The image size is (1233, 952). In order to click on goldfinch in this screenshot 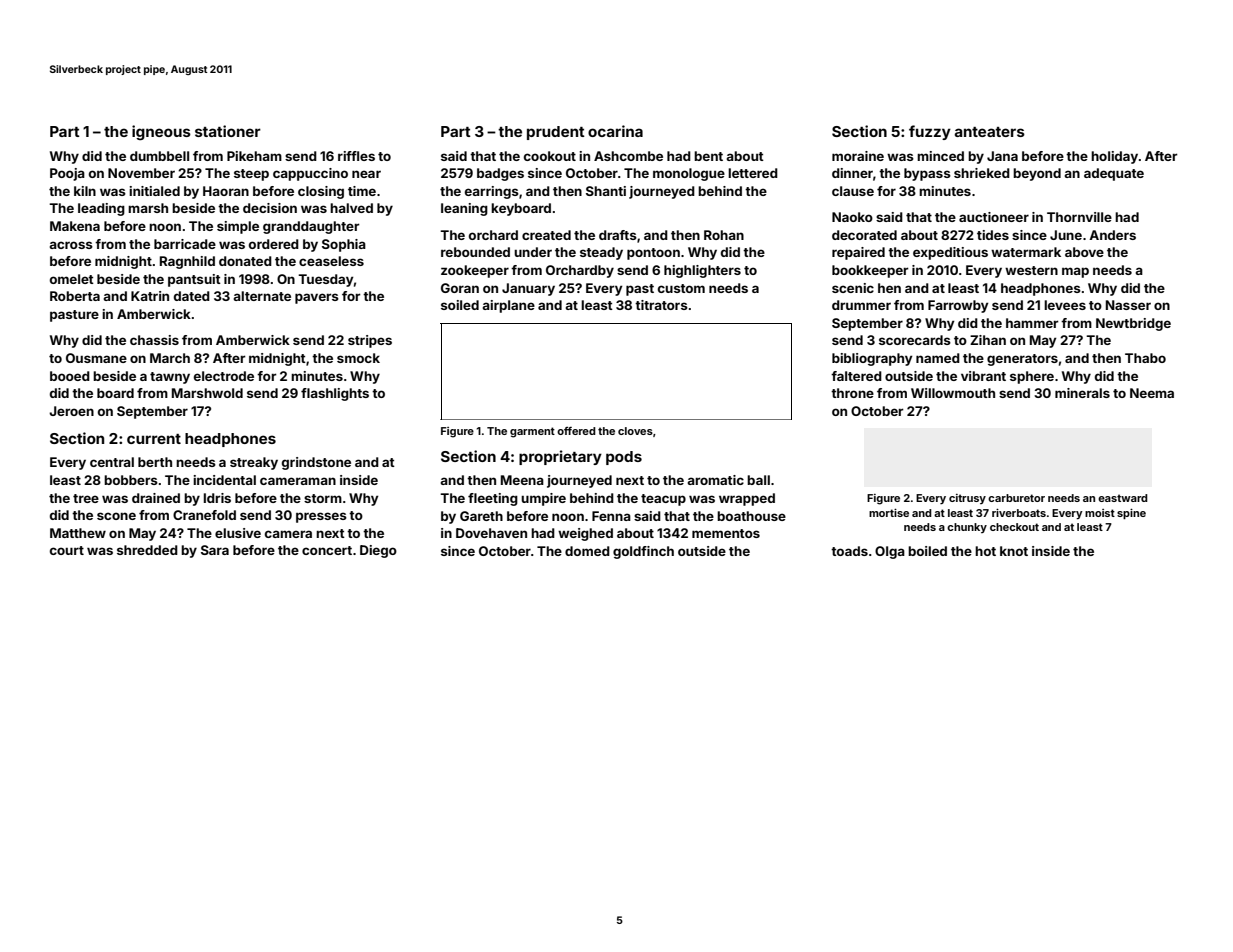, I will do `click(643, 552)`.
